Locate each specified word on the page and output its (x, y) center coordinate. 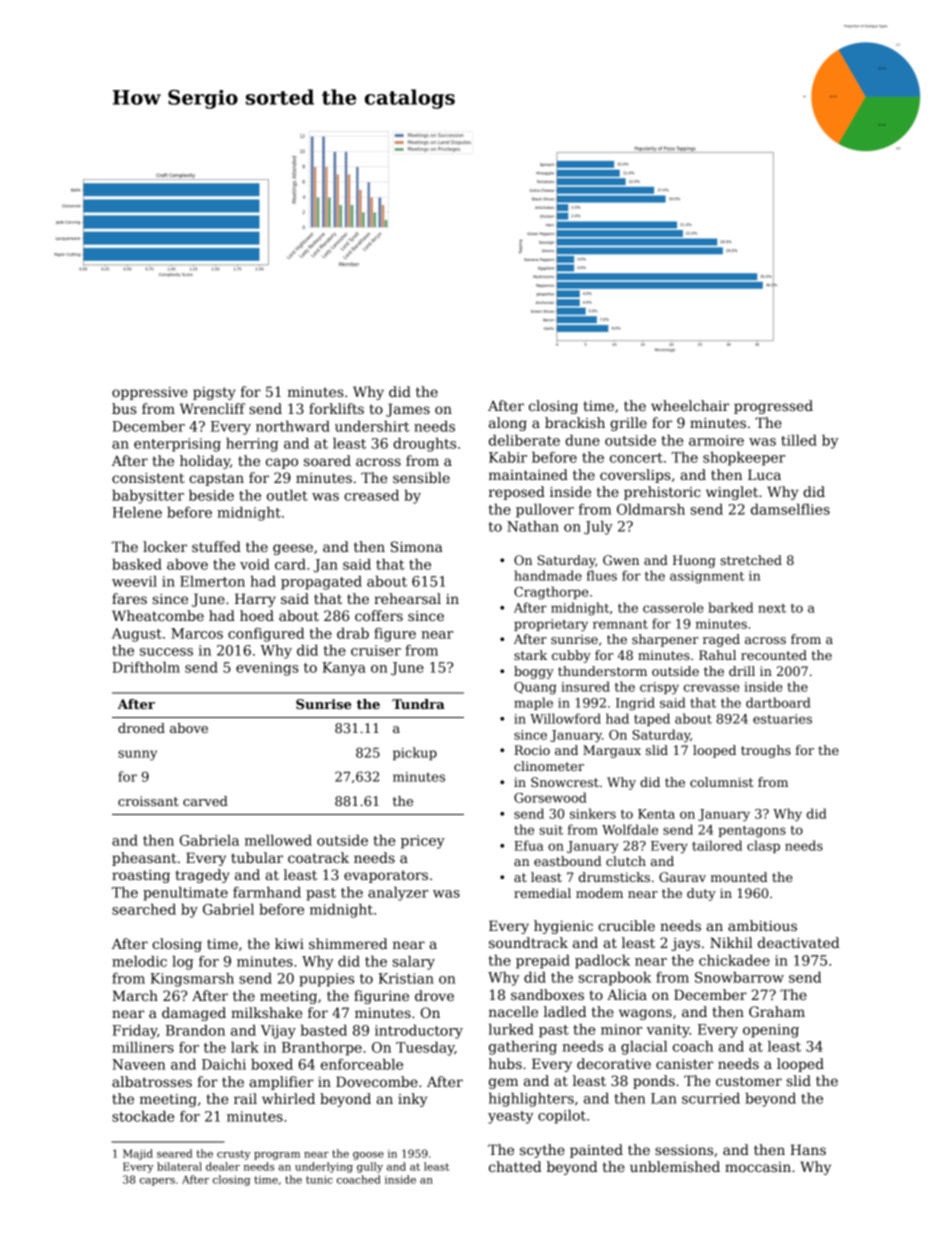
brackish (575, 422)
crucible (626, 925)
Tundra (418, 704)
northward (293, 426)
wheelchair (690, 405)
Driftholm (146, 667)
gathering (523, 1048)
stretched (751, 560)
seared (175, 1153)
